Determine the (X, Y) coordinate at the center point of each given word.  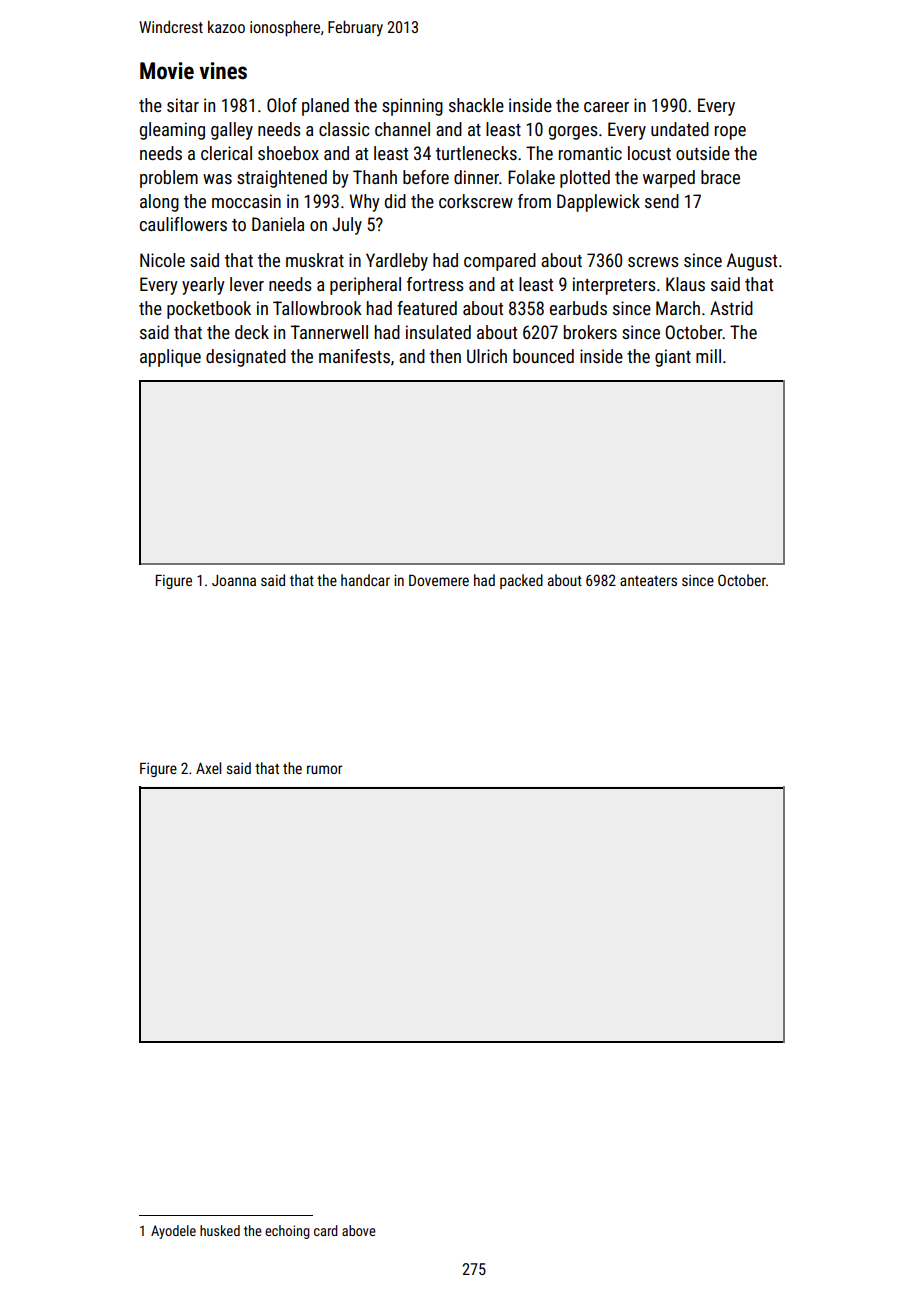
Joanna (234, 580)
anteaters (648, 581)
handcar (365, 580)
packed (521, 581)
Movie (167, 71)
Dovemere (439, 580)
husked (220, 1230)
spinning (412, 107)
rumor (324, 769)
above (359, 1230)
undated (680, 129)
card (326, 1230)
